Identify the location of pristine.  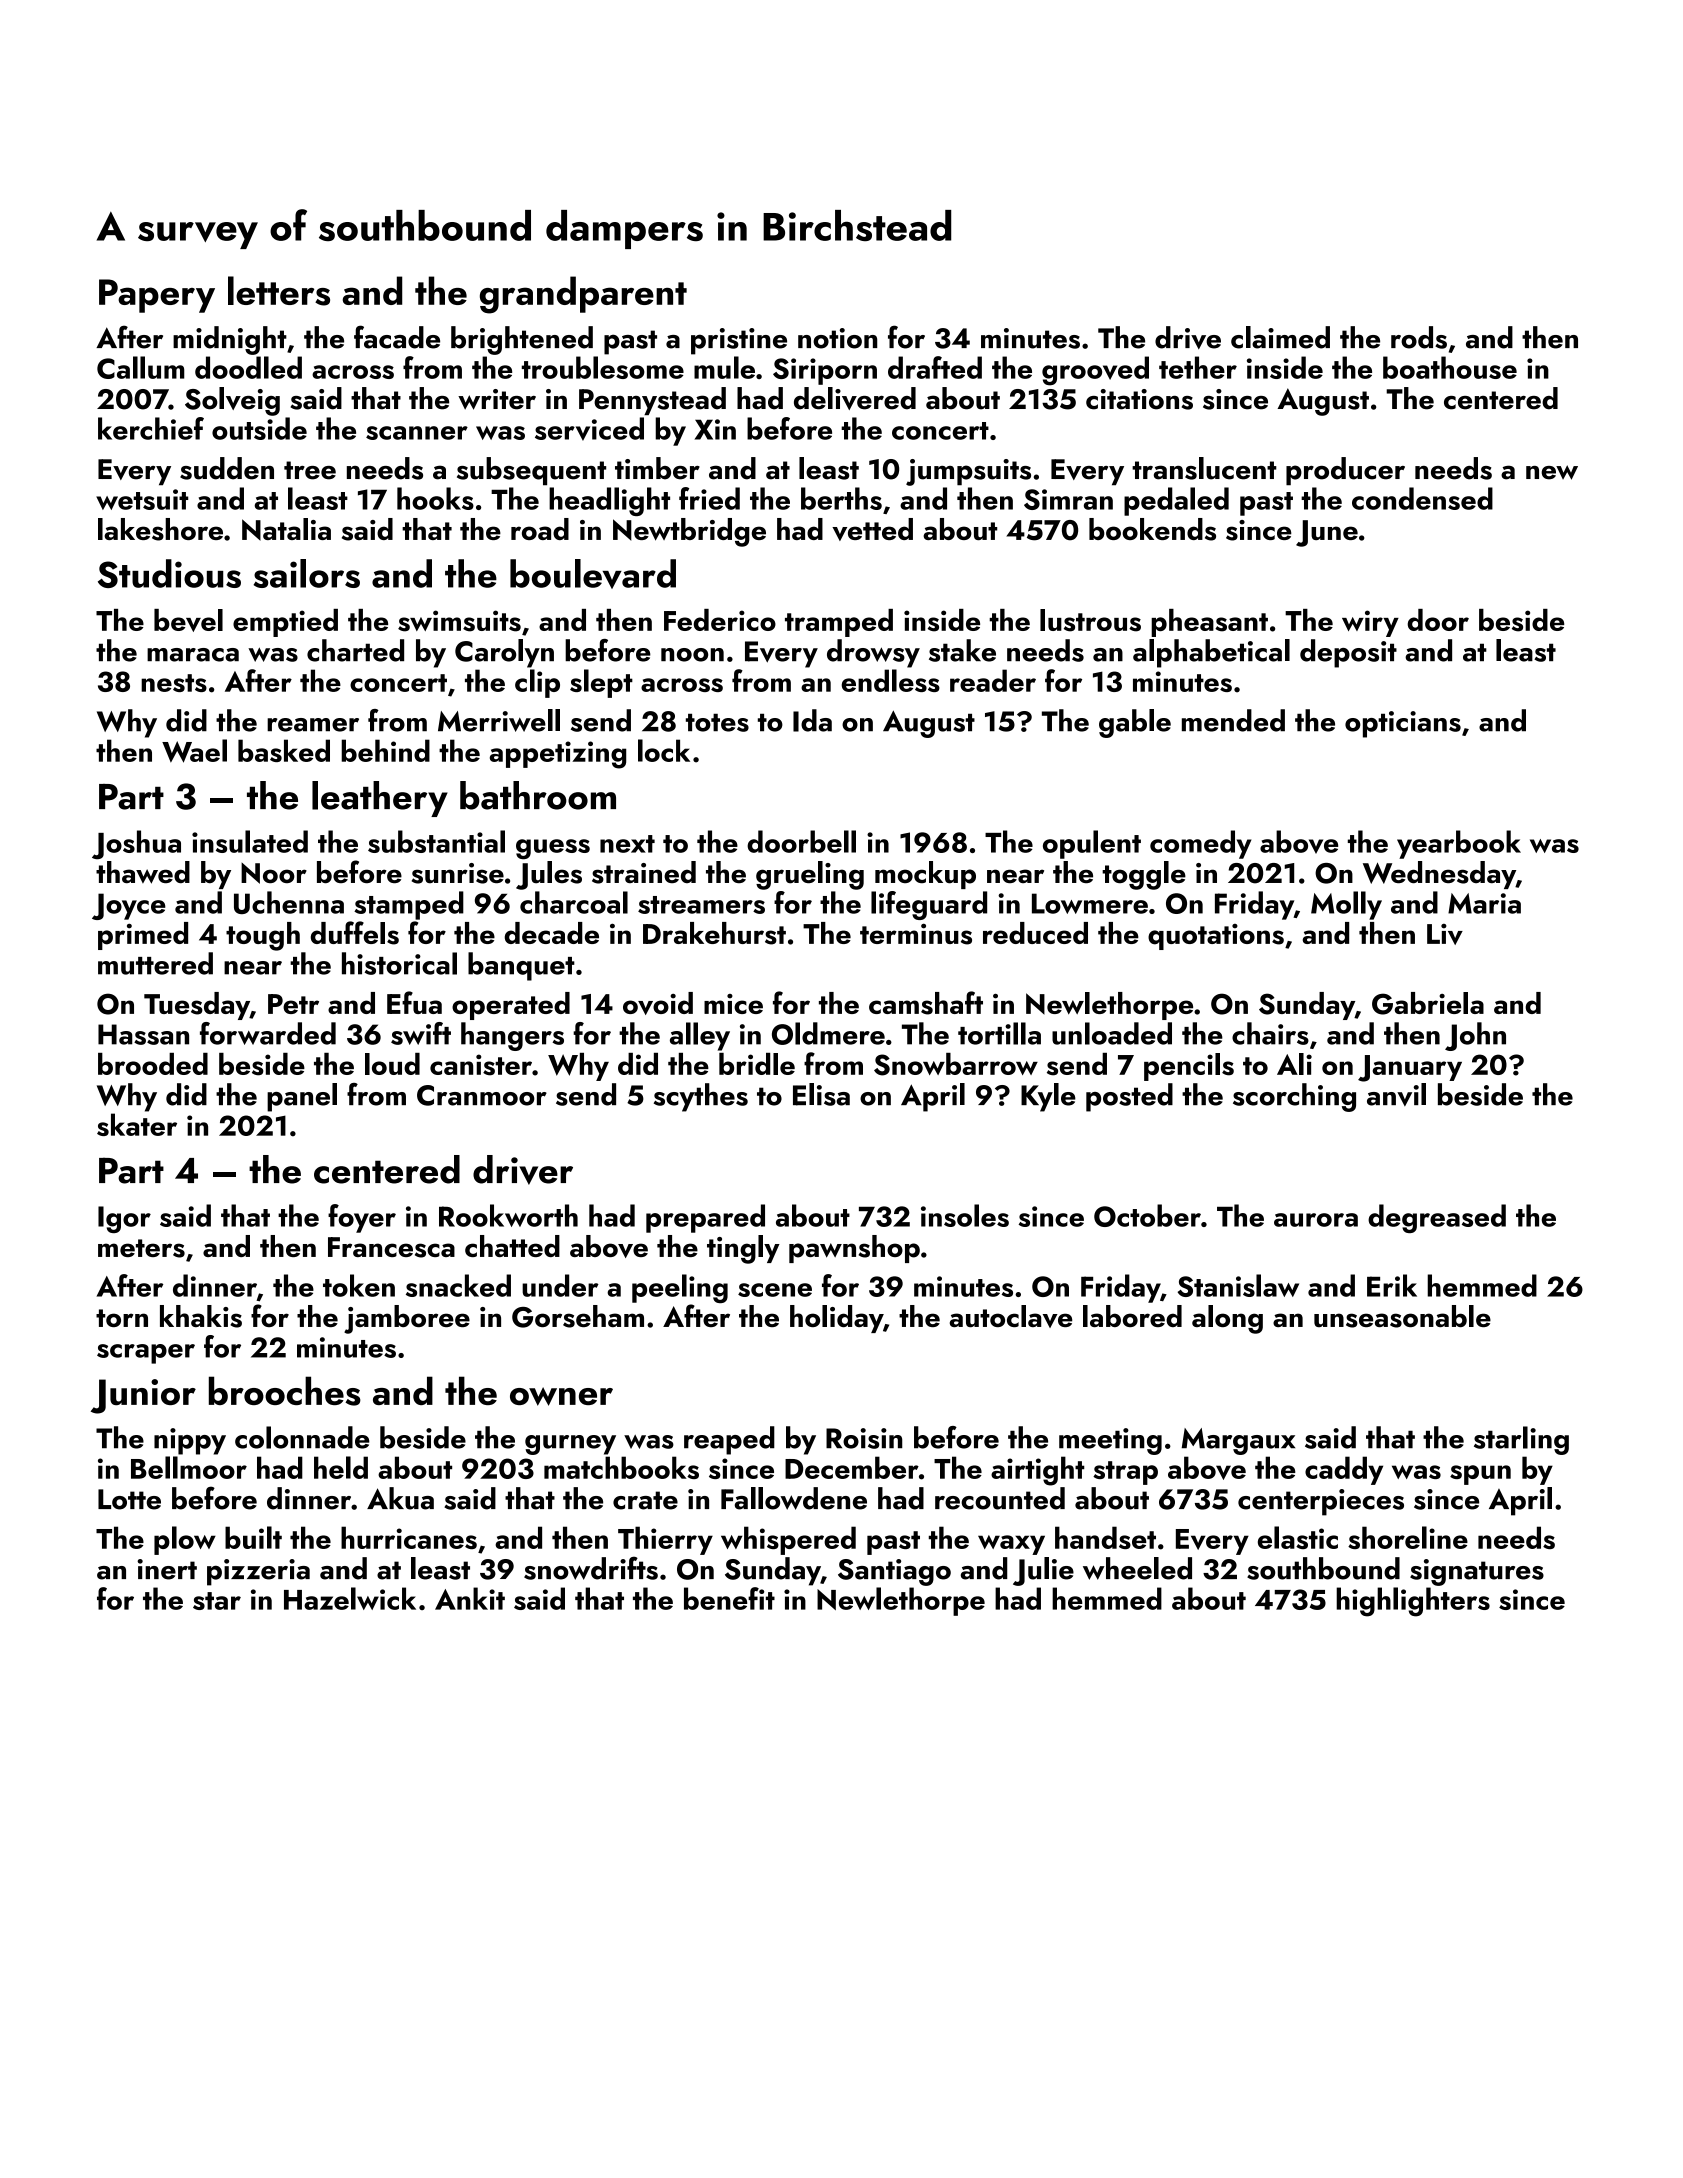
(739, 341).
